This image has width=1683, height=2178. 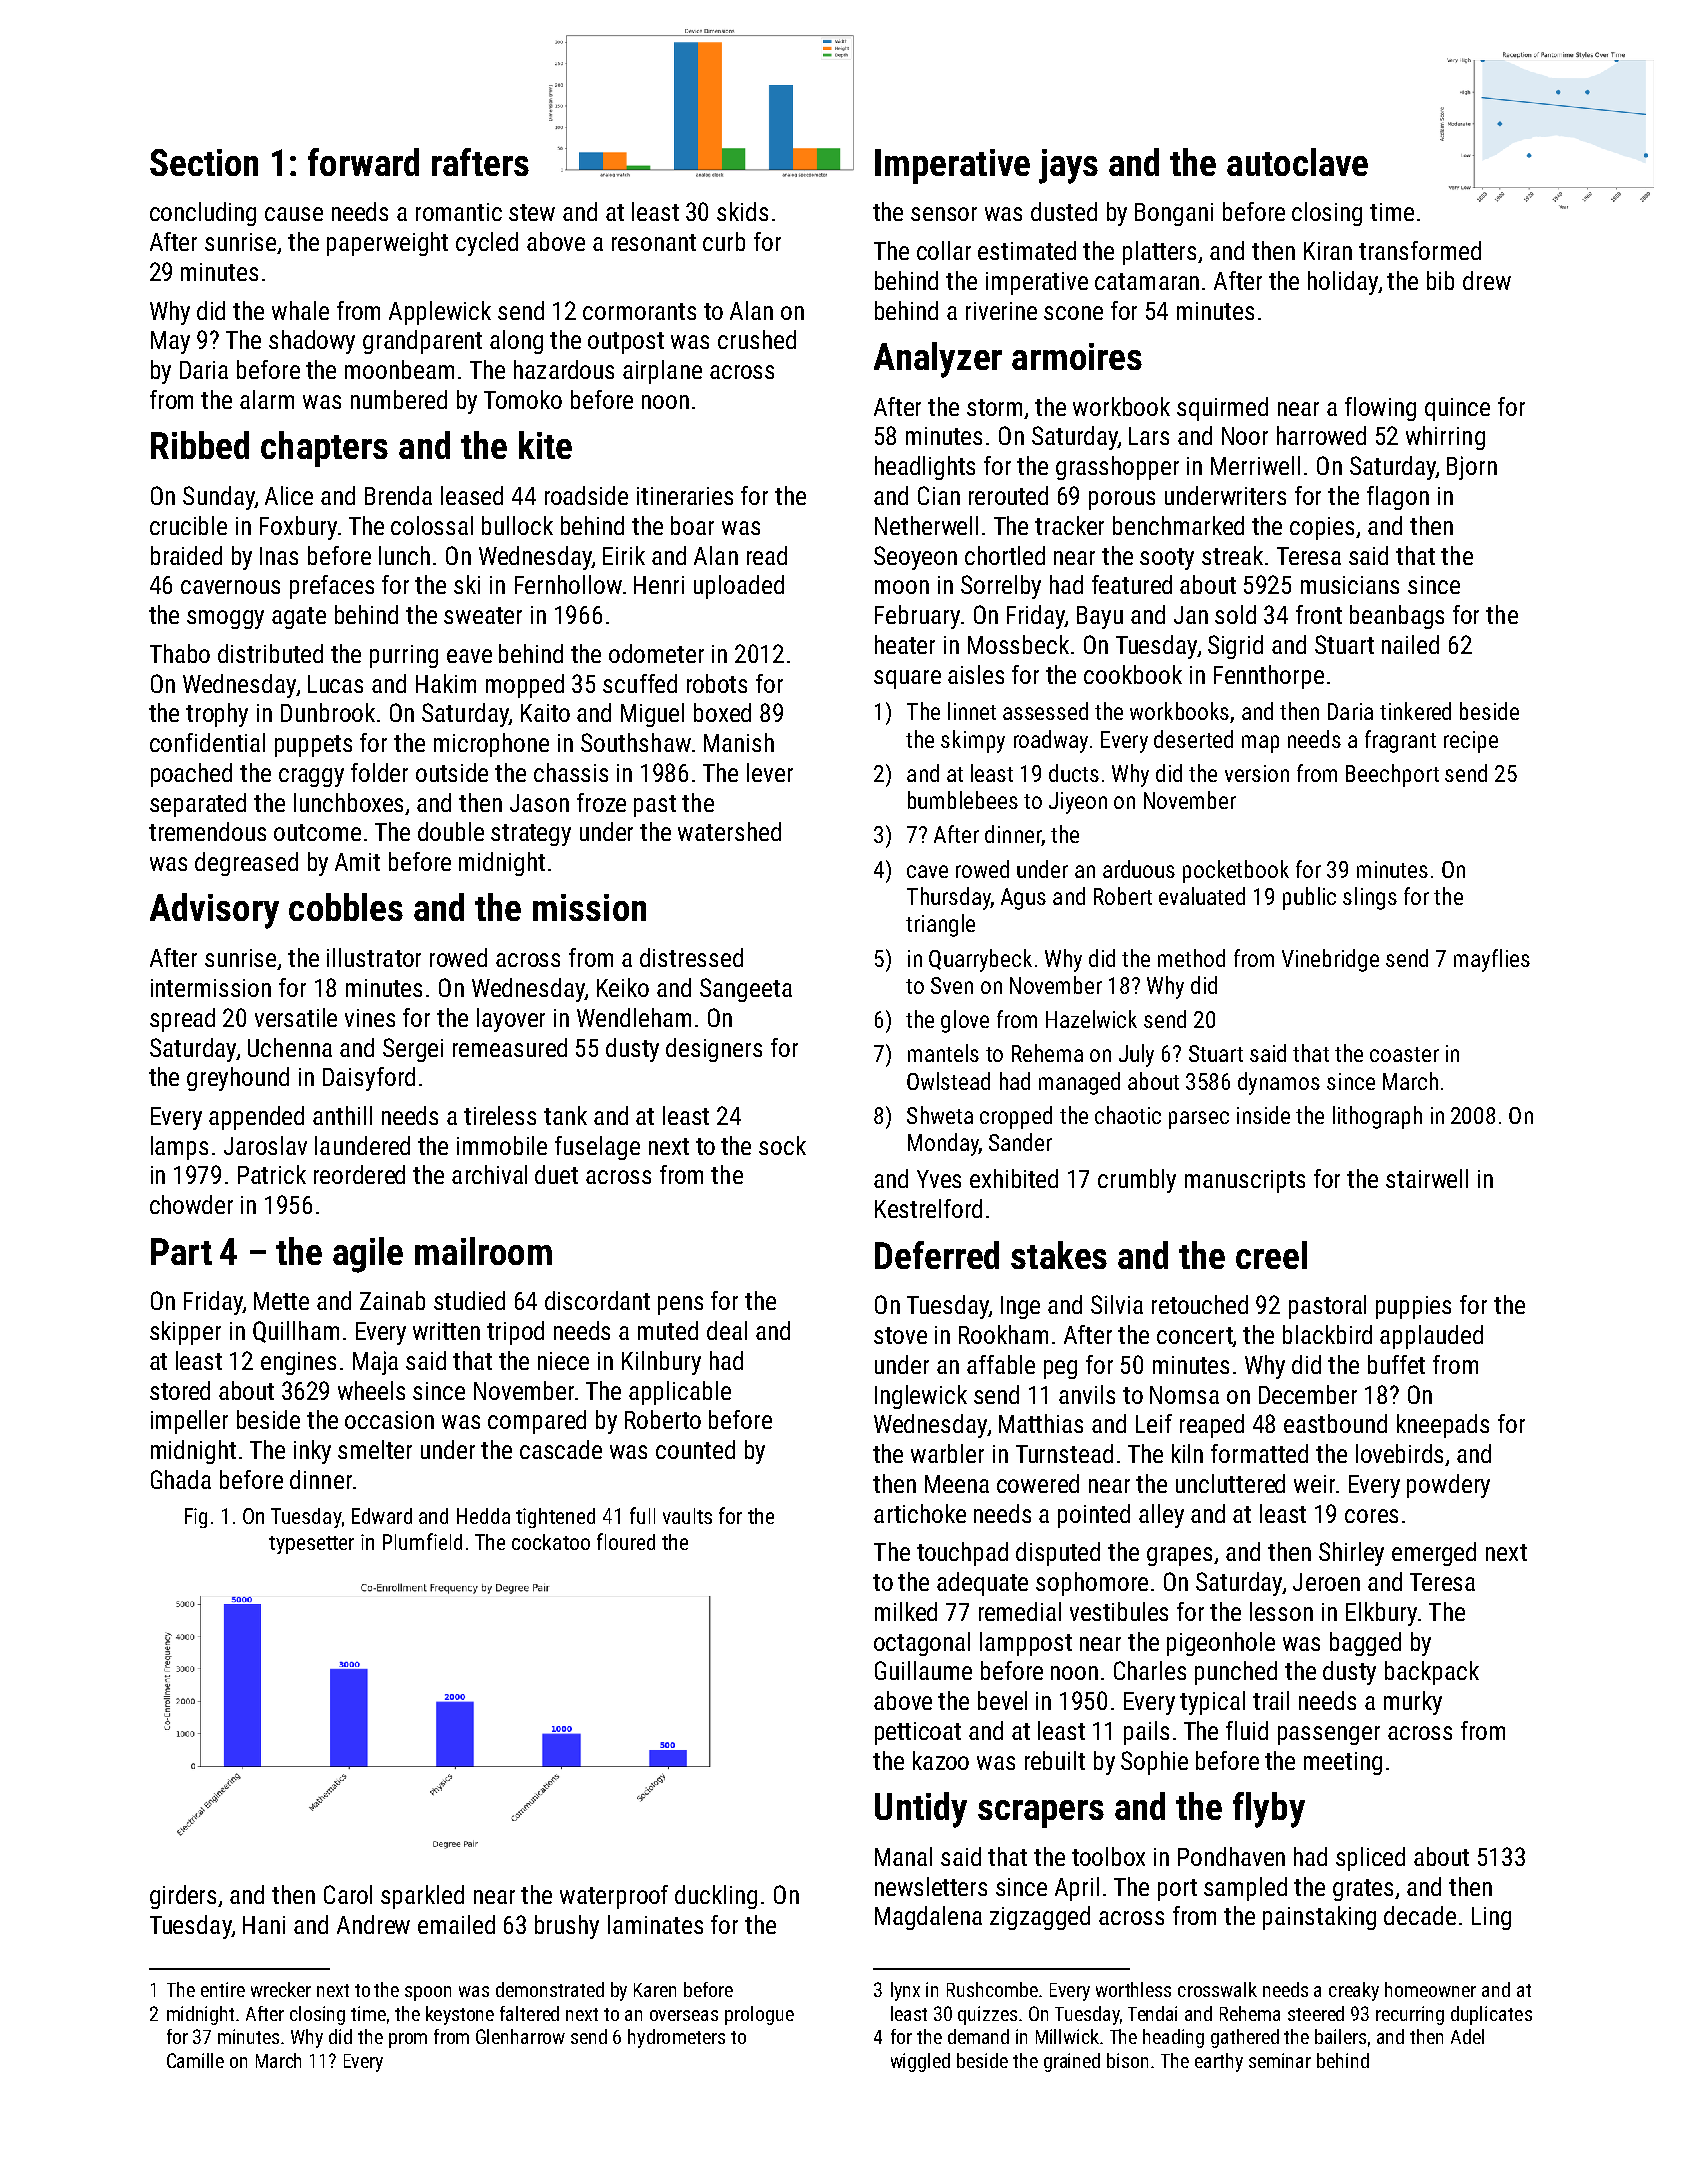 What do you see at coordinates (460, 2015) in the image?
I see `keystone` at bounding box center [460, 2015].
